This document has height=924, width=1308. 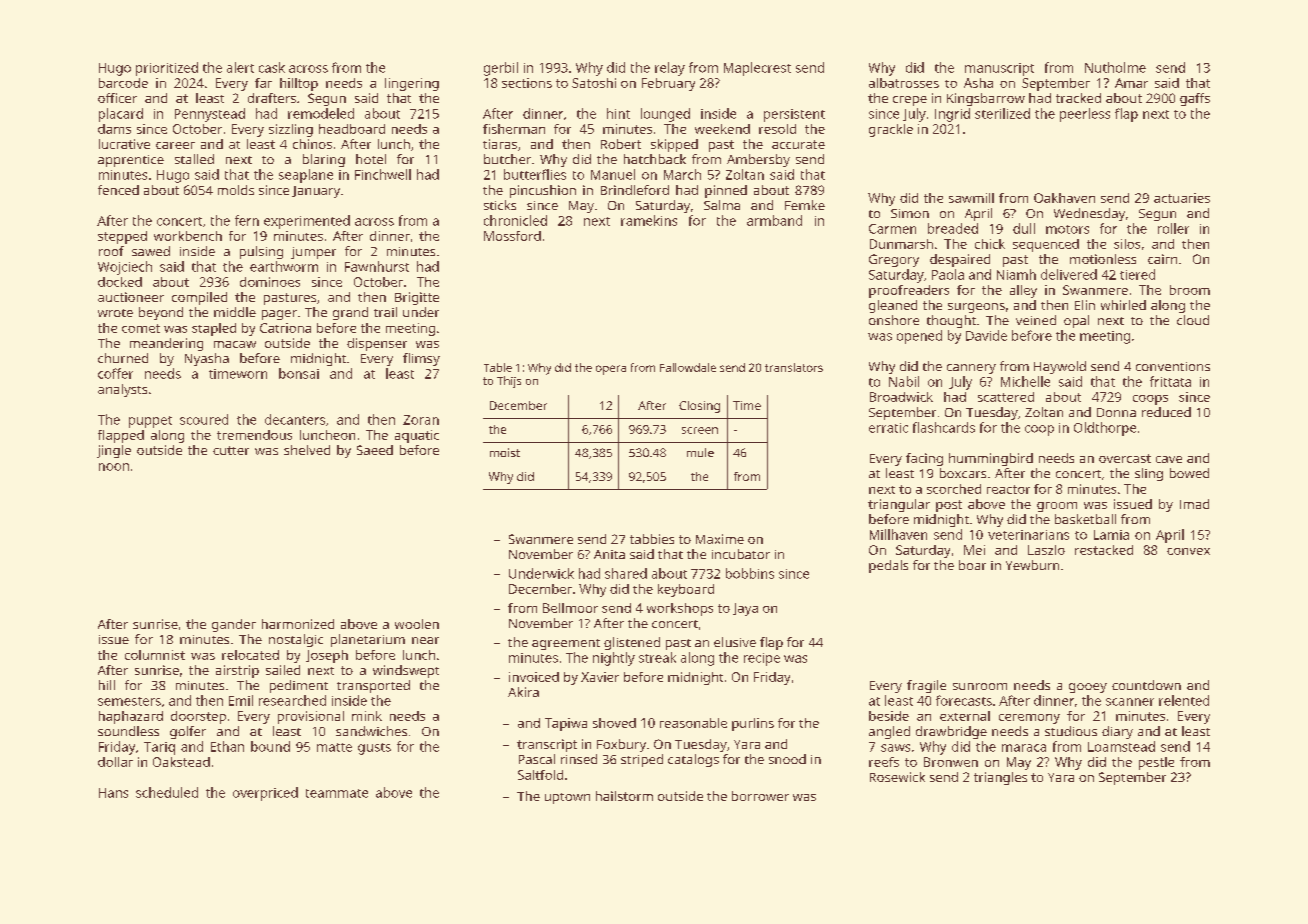 I want to click on pestle, so click(x=1156, y=763).
